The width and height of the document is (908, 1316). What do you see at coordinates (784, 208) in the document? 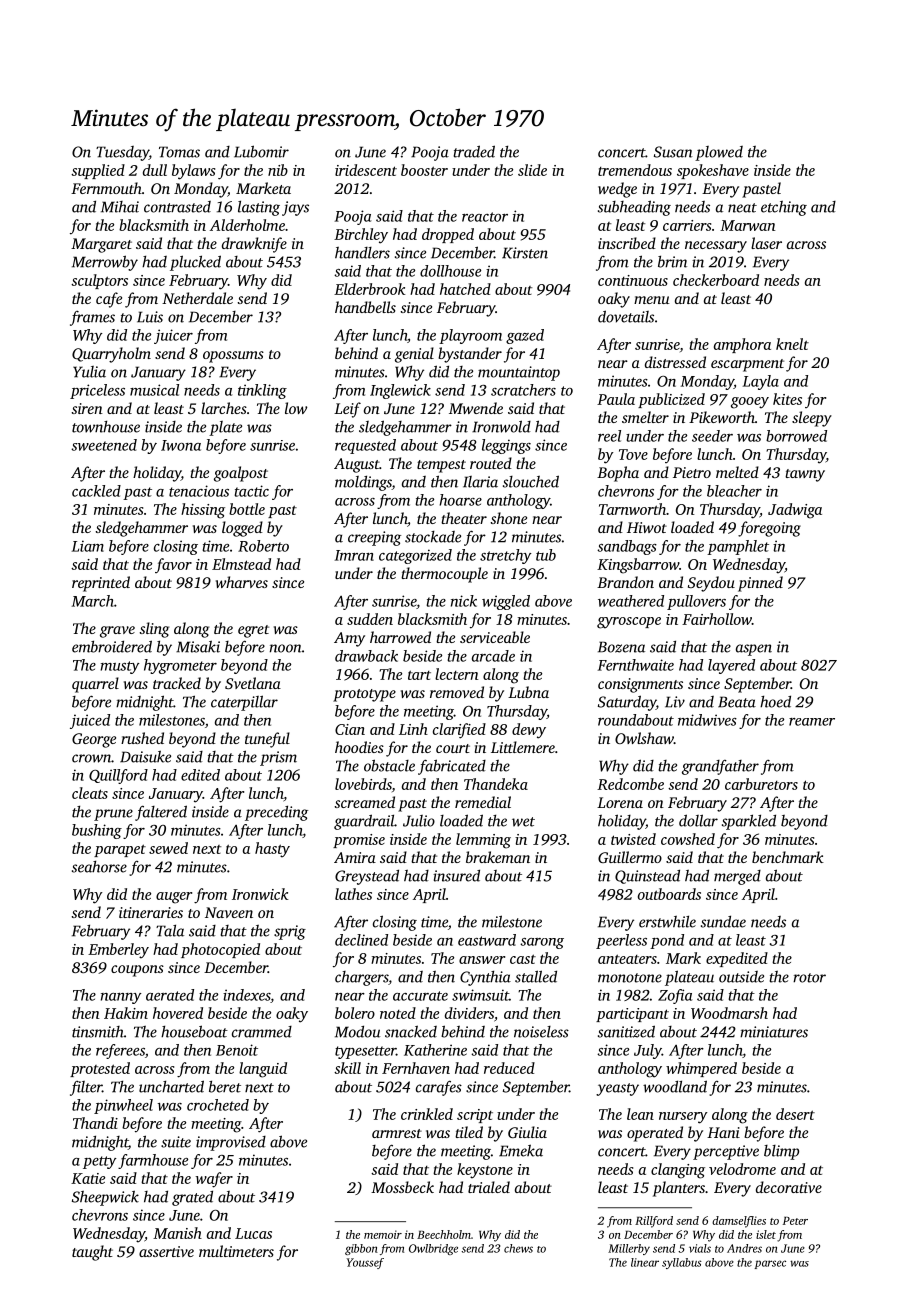
I see `etching` at bounding box center [784, 208].
